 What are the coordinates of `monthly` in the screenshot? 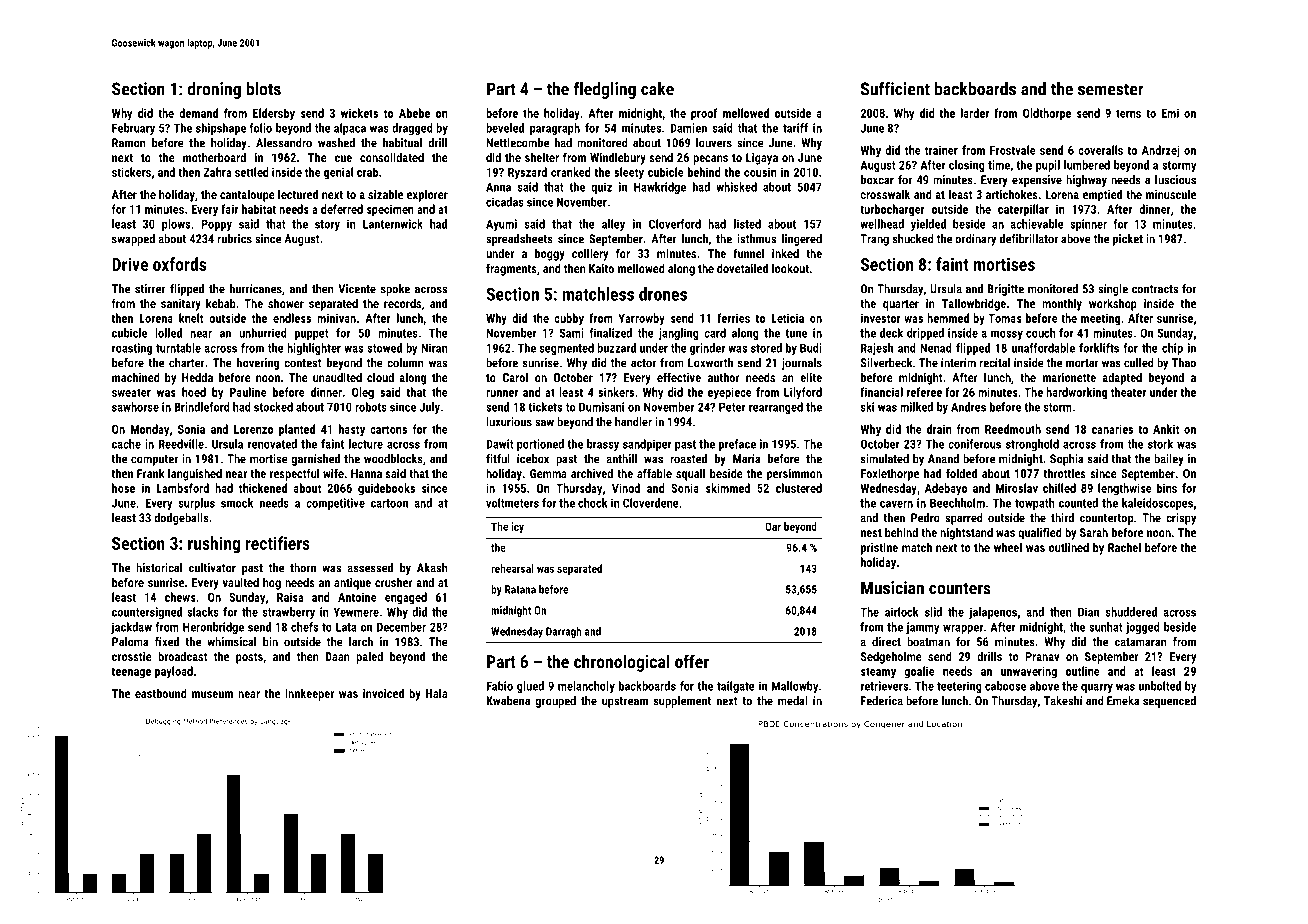 It's located at (1062, 304).
